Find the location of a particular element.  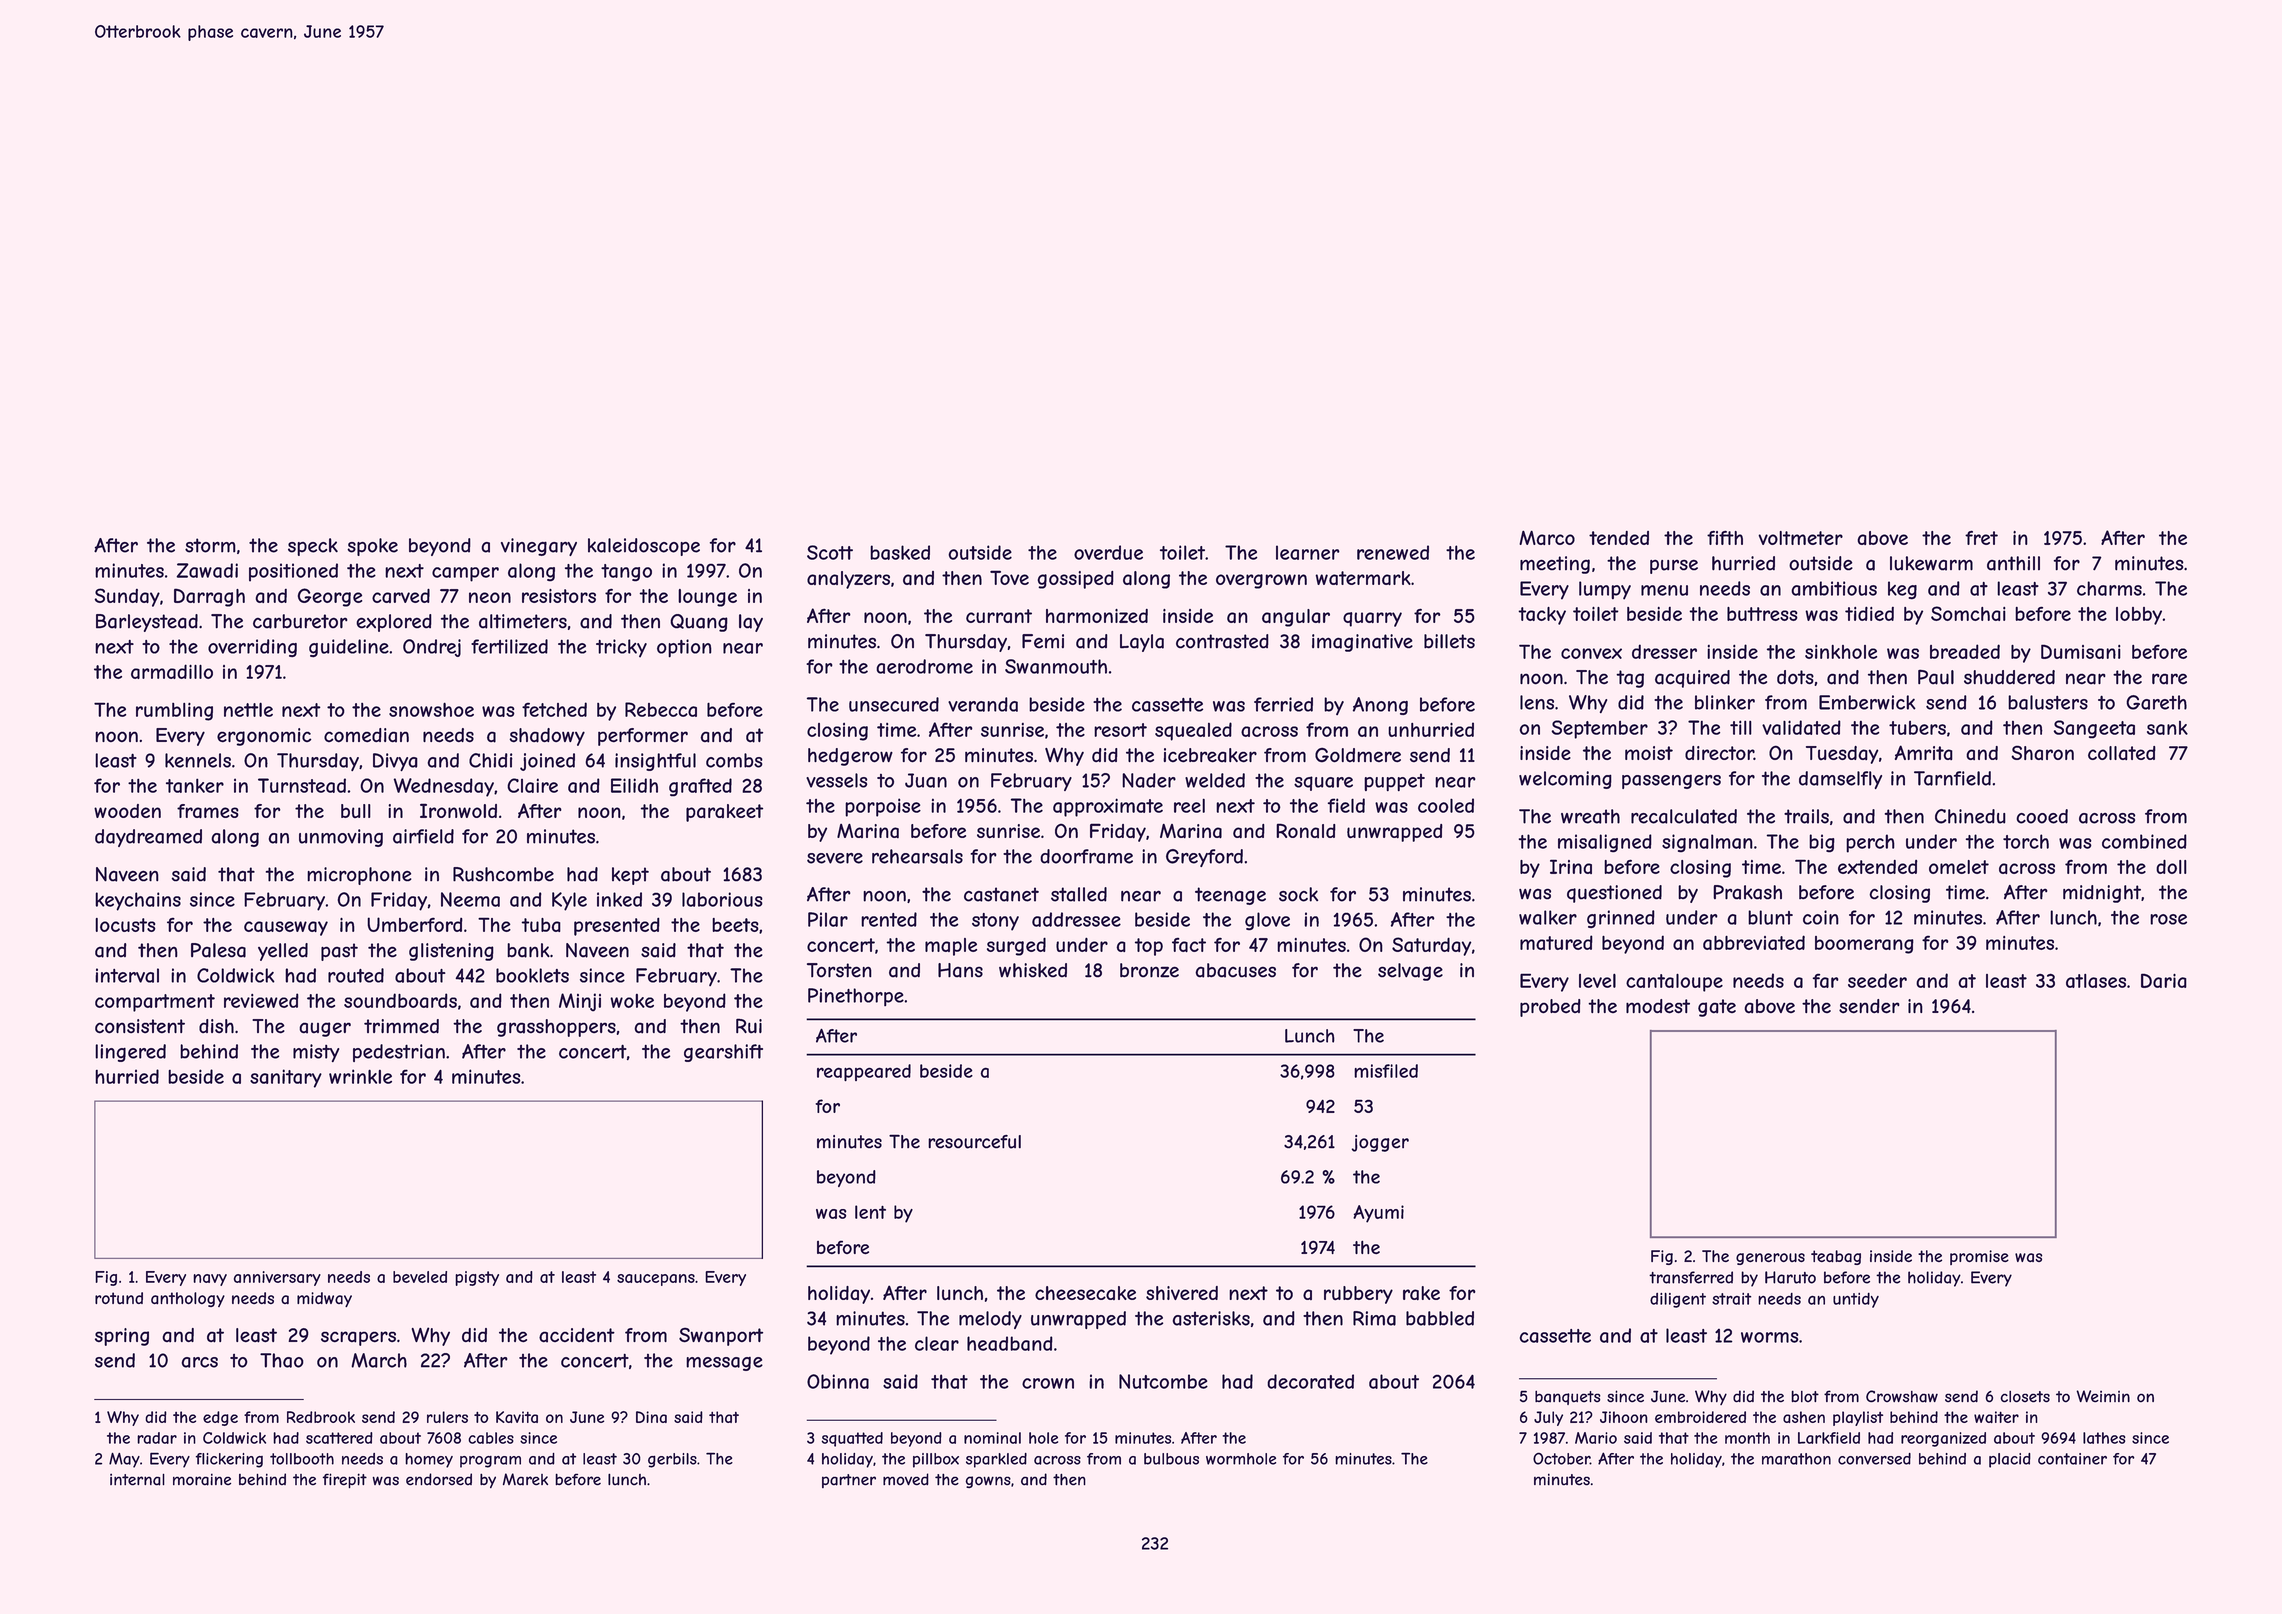

spring is located at coordinates (122, 1337).
